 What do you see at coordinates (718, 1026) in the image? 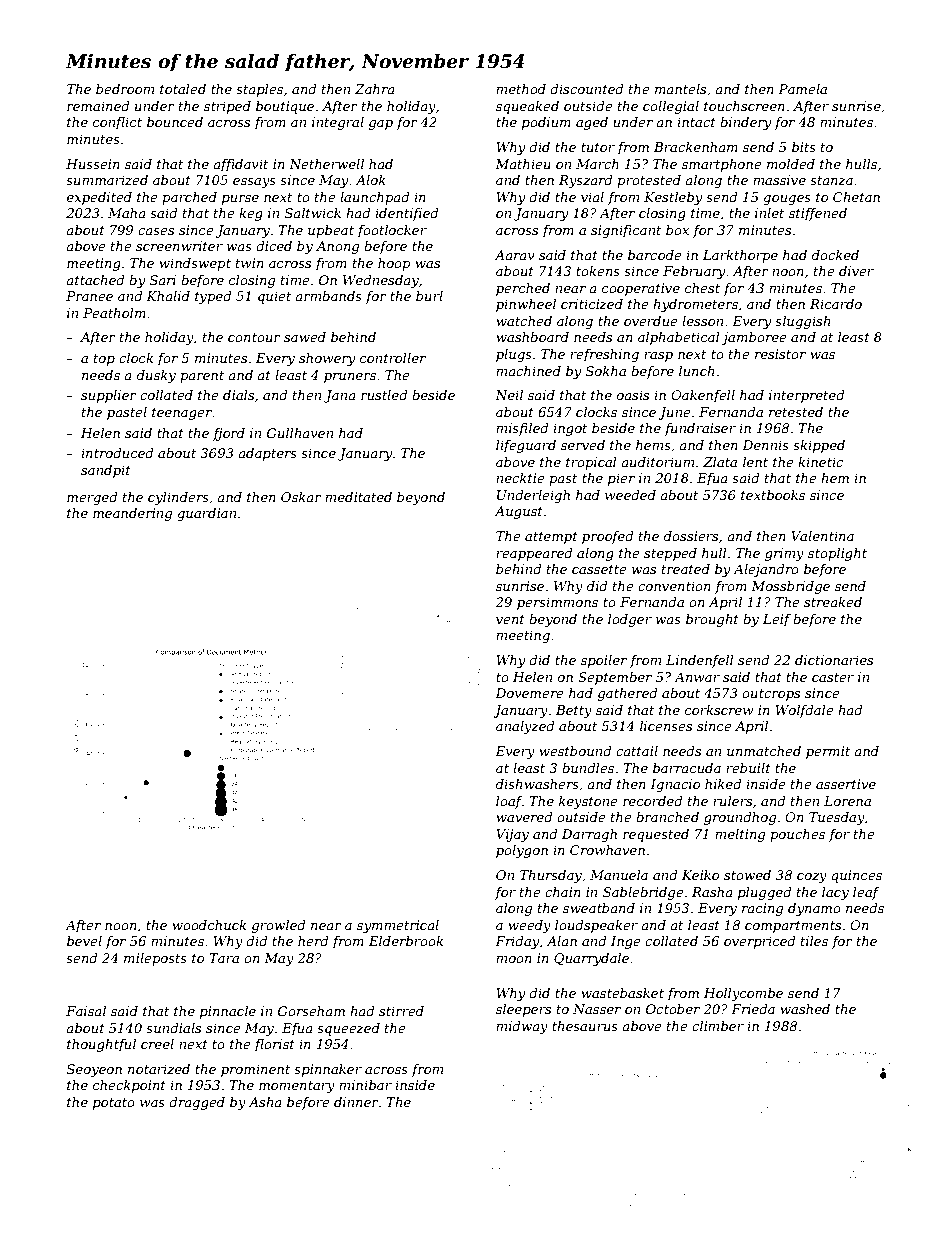
I see `climber` at bounding box center [718, 1026].
